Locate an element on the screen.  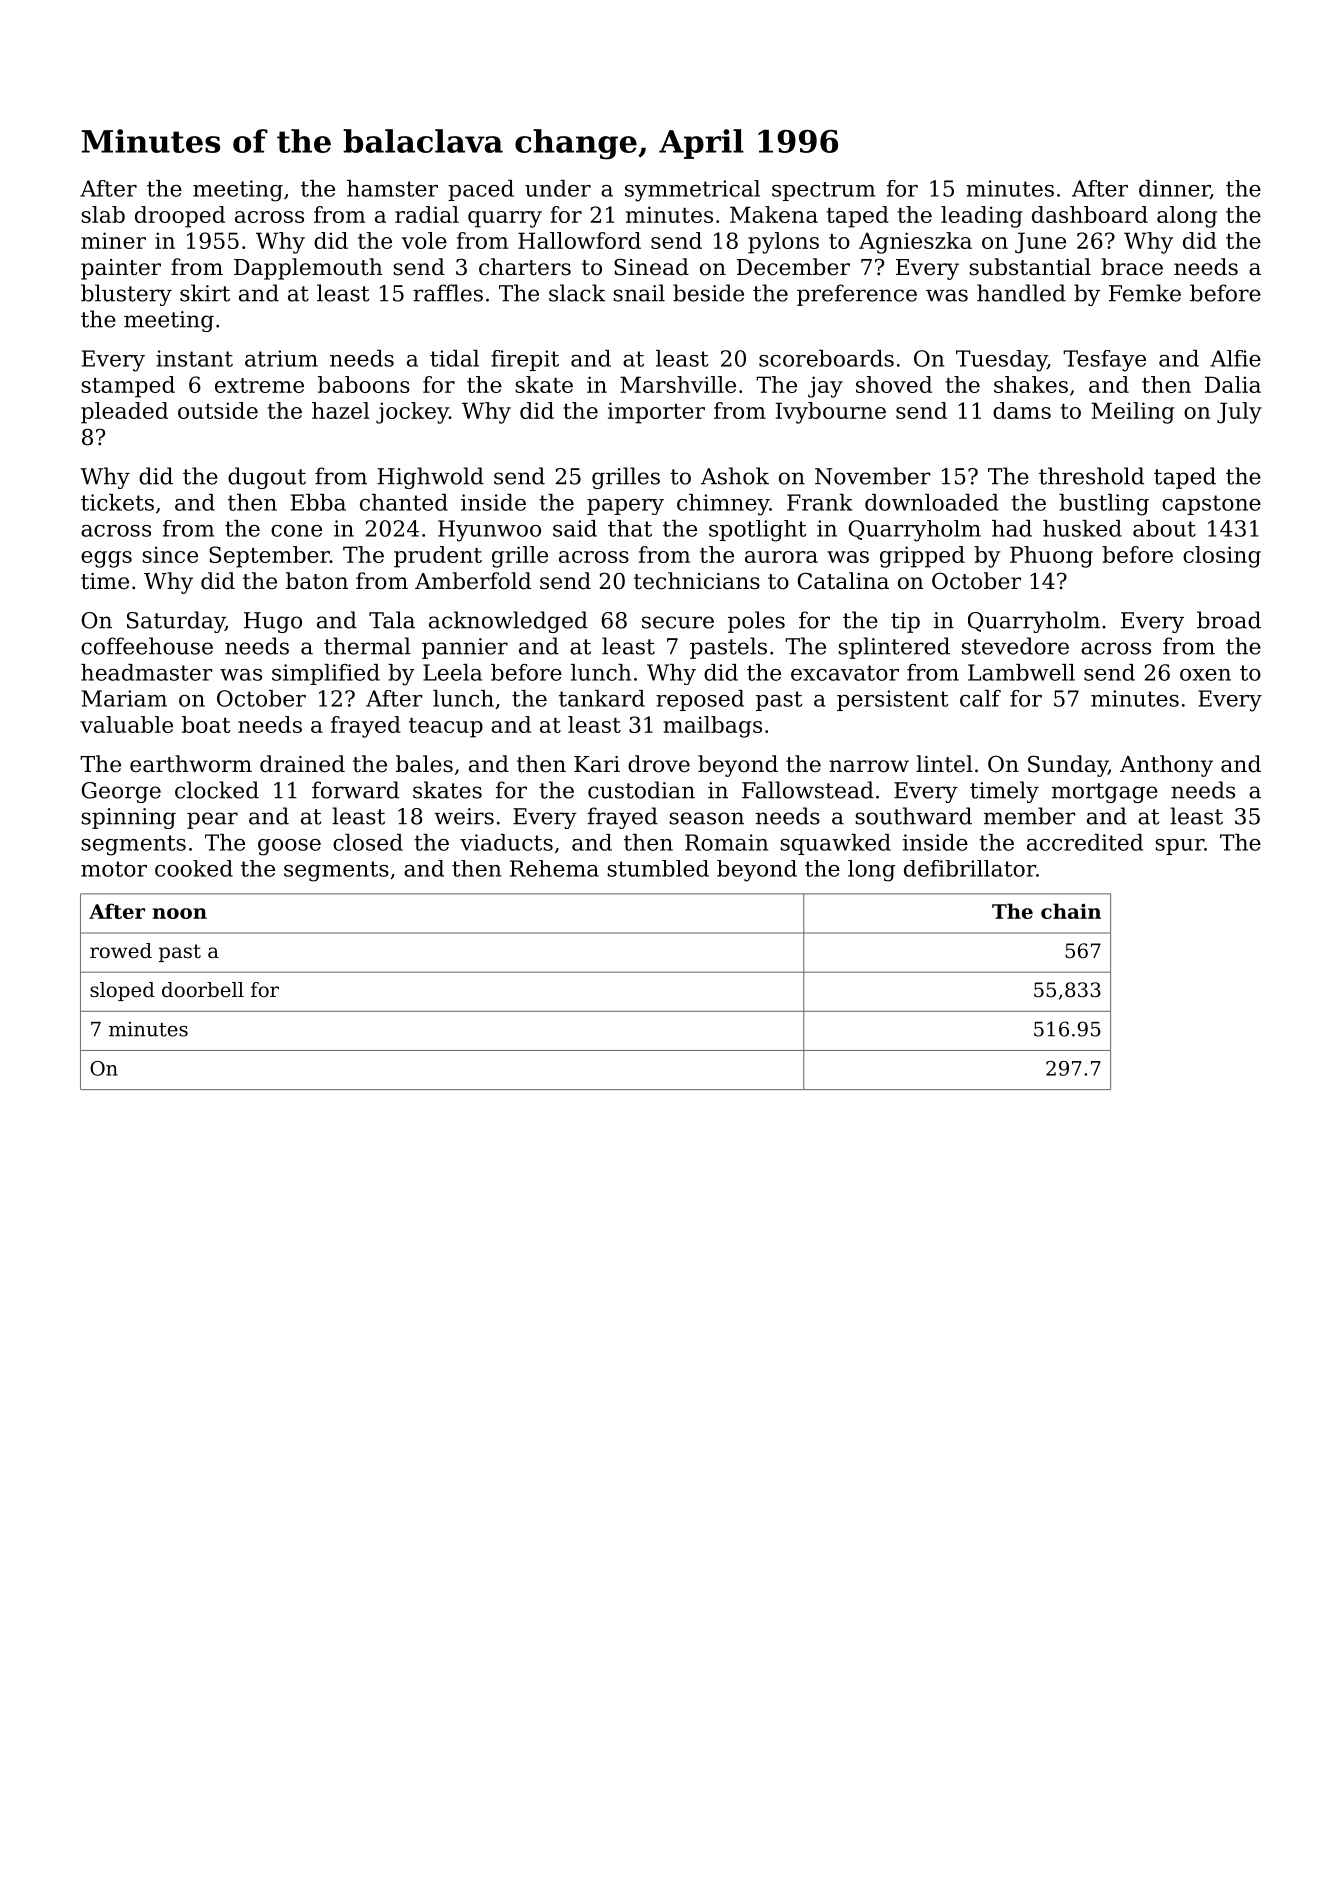
Mariam is located at coordinates (124, 698).
